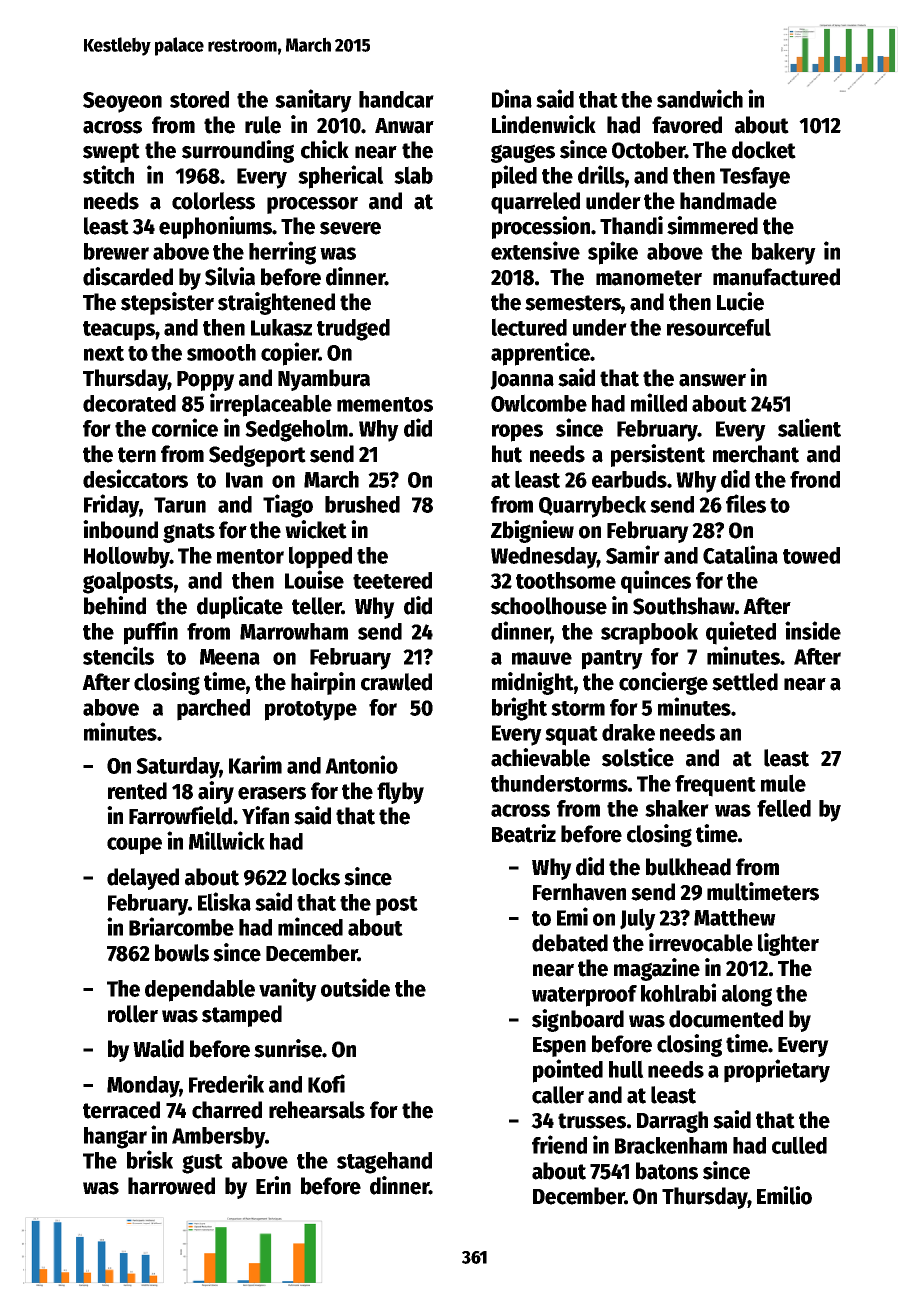 This screenshot has height=1311, width=924. Describe the element at coordinates (700, 98) in the screenshot. I see `sandwich` at that location.
